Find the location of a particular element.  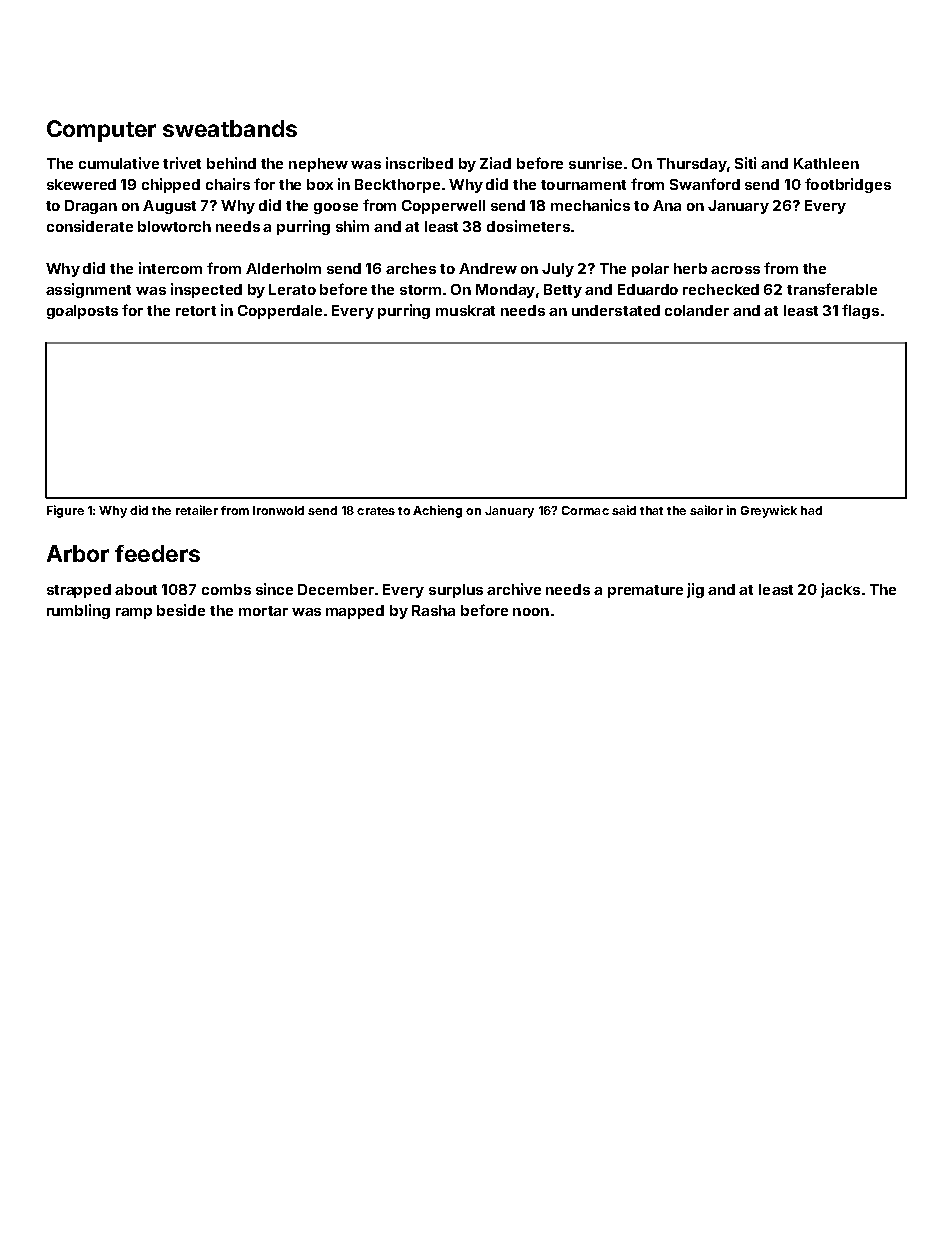

Copperdale is located at coordinates (280, 312).
